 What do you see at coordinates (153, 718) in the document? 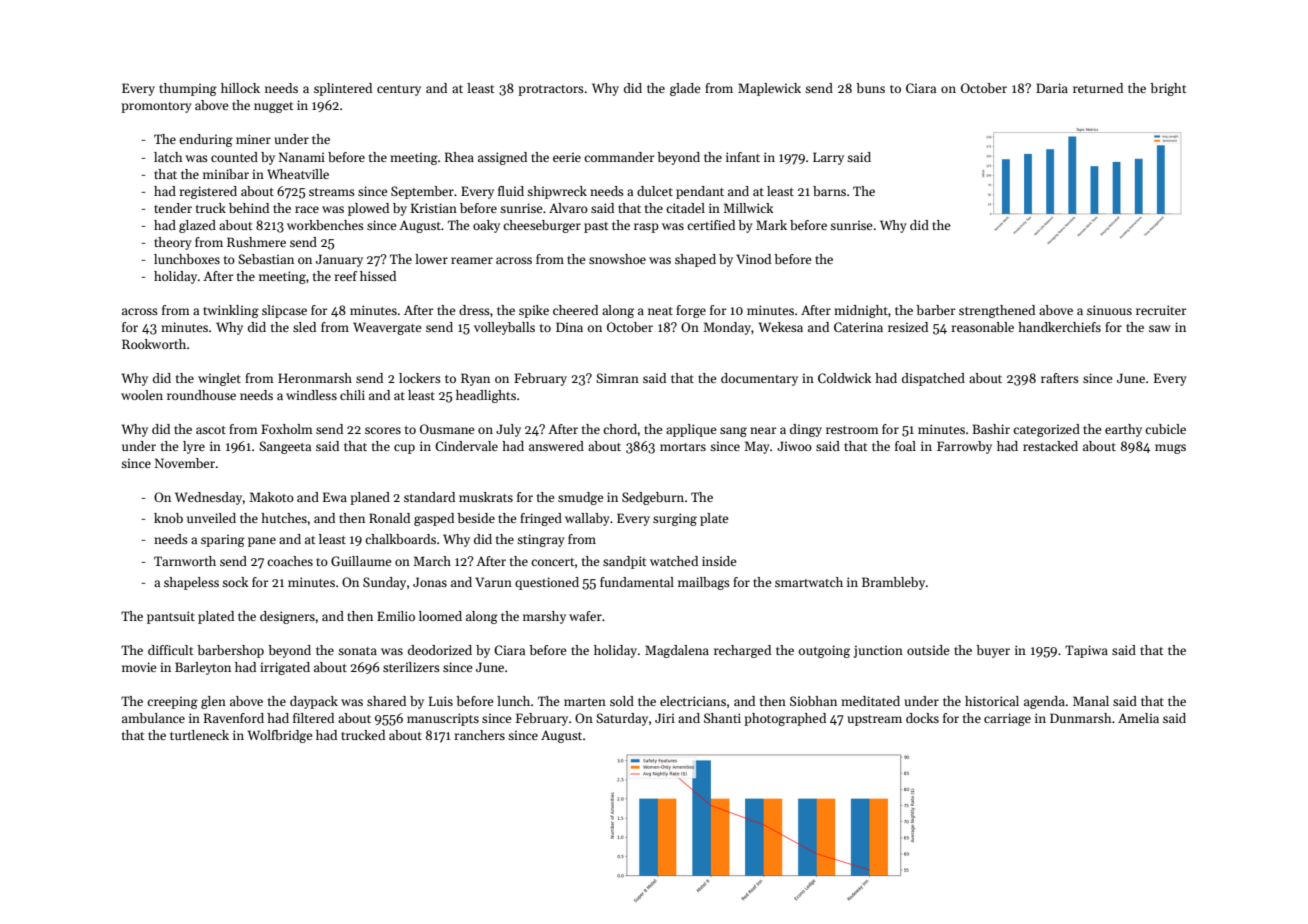
I see `ambulance` at bounding box center [153, 718].
